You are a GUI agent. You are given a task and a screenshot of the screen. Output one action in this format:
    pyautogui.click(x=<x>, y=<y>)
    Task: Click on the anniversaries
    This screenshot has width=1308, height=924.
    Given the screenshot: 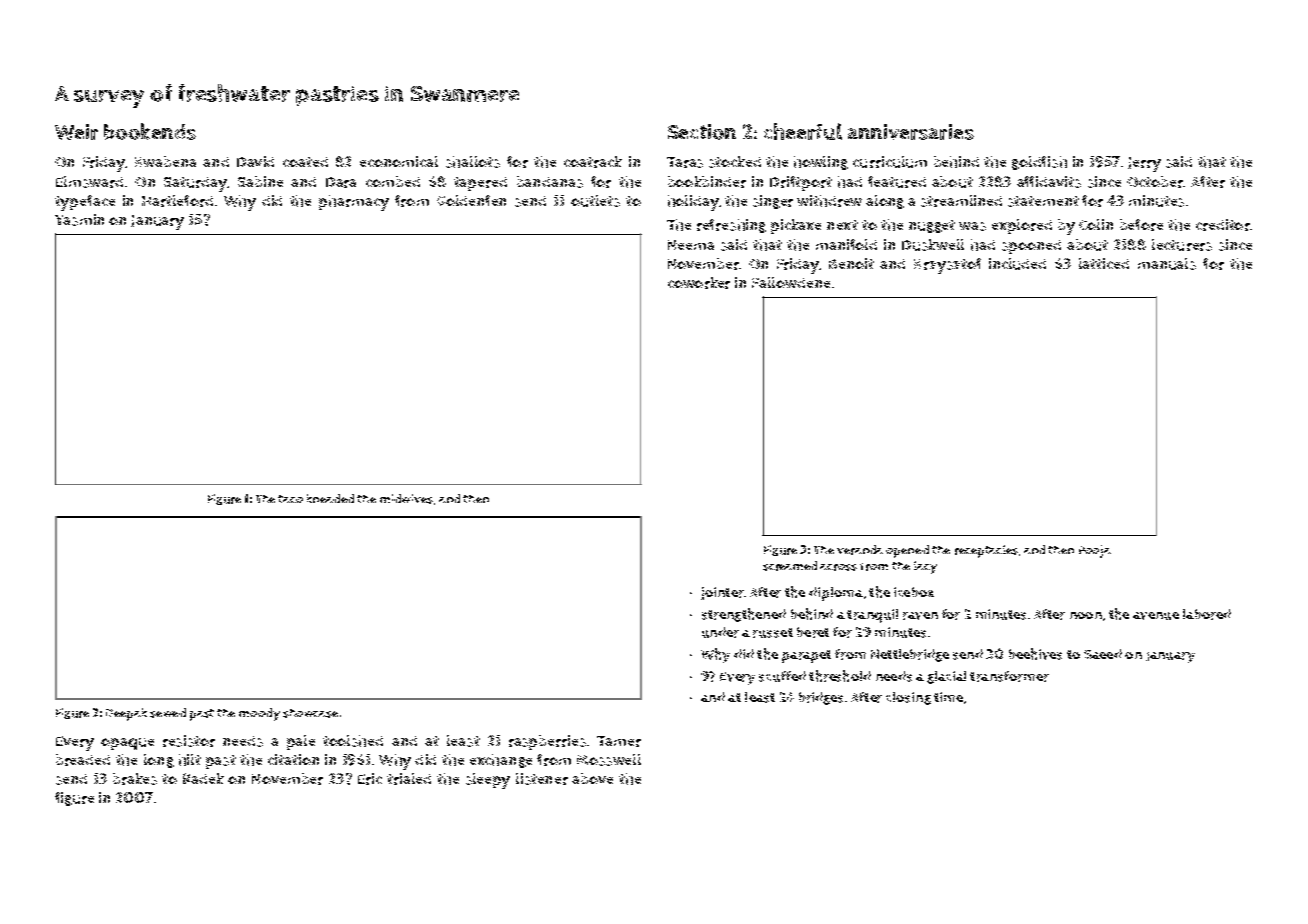 What is the action you would take?
    pyautogui.click(x=911, y=132)
